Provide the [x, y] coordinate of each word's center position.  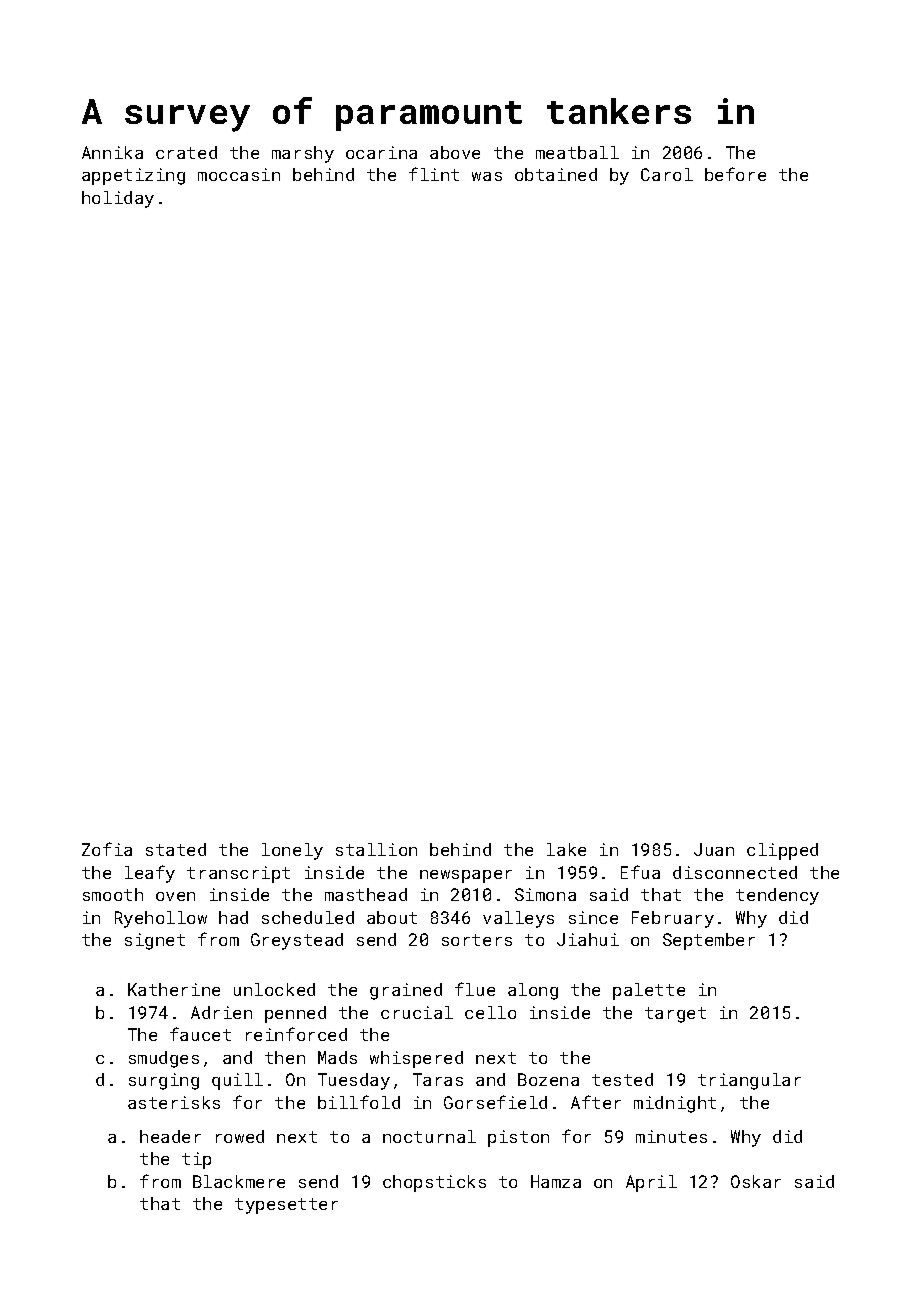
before [735, 174]
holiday [118, 199]
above [455, 152]
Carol [667, 174]
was [487, 176]
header [170, 1136]
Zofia [107, 849]
